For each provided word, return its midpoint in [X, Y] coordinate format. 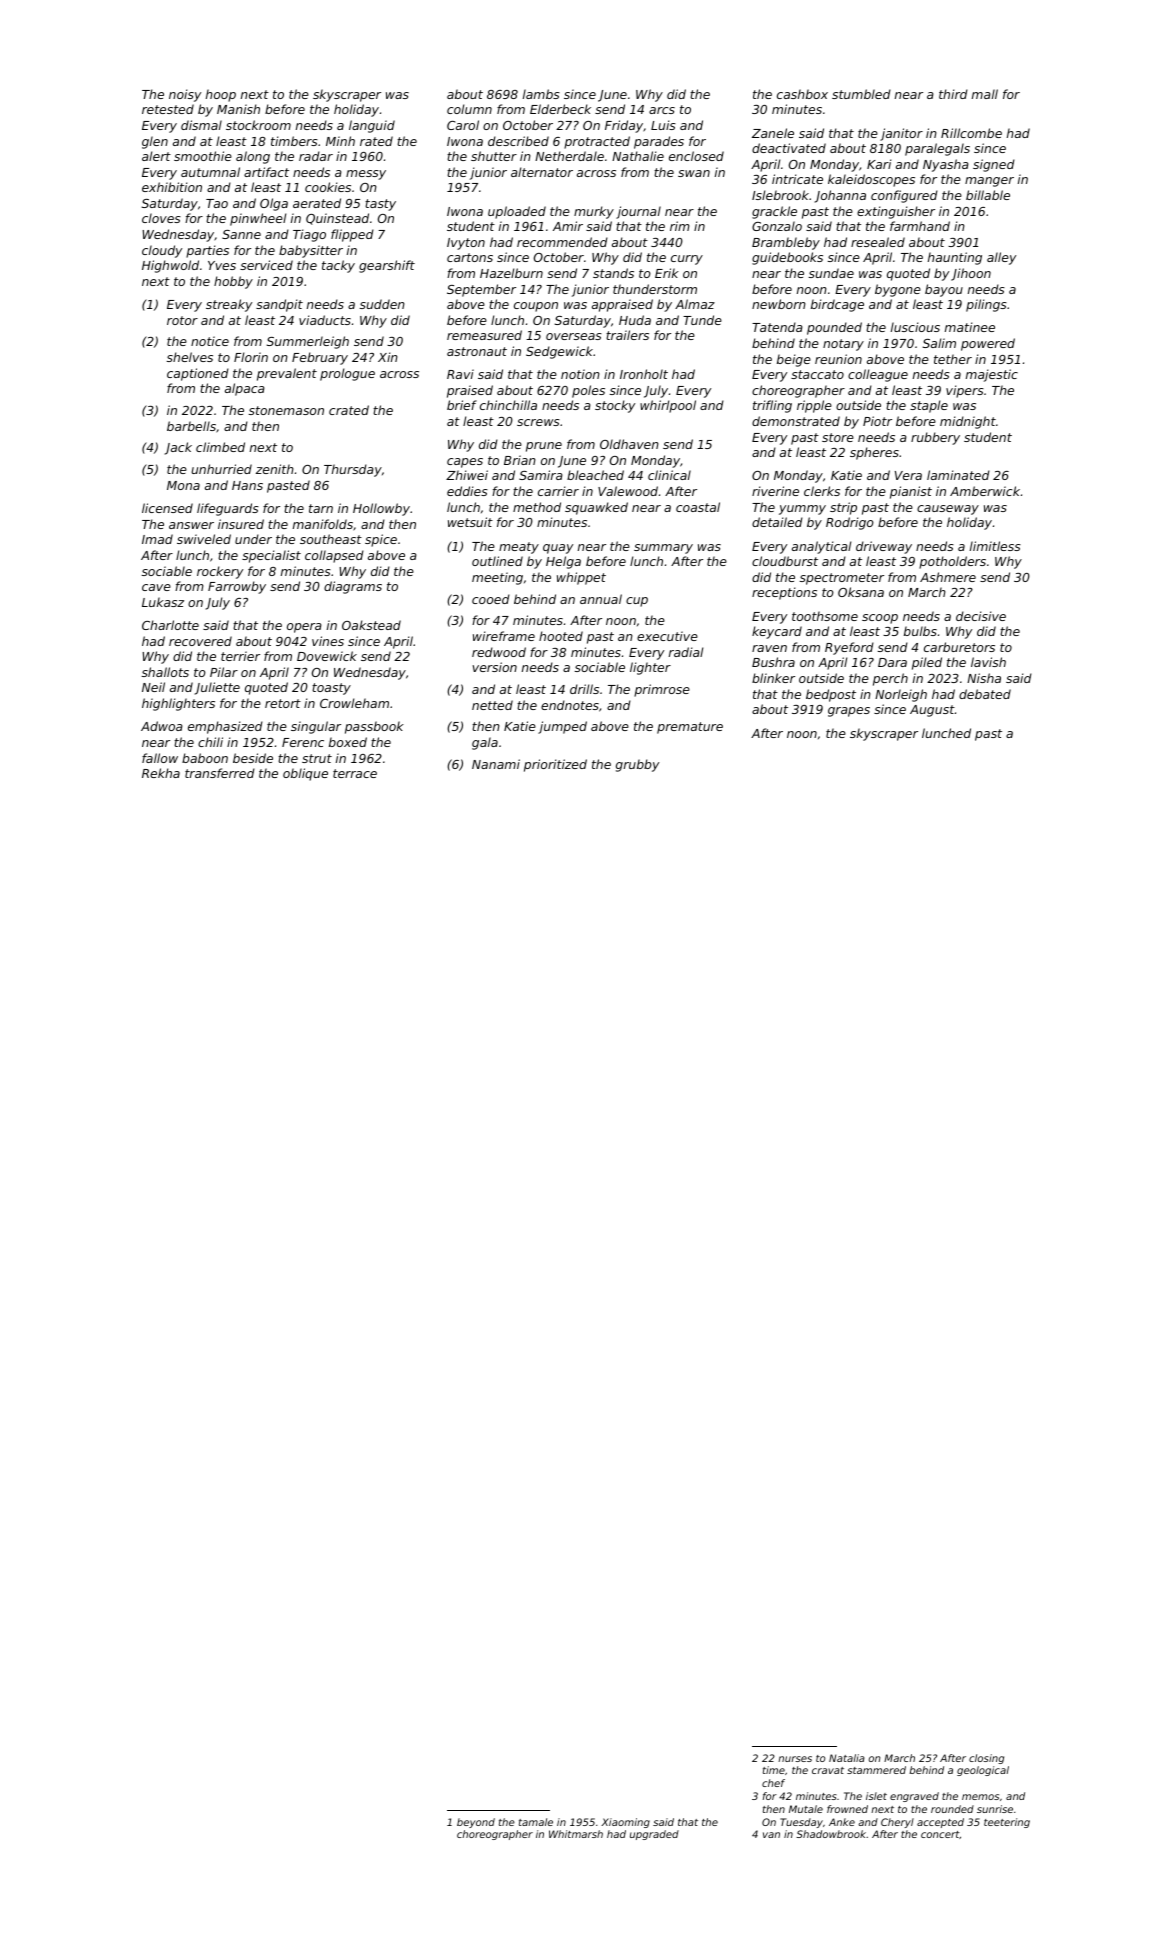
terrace [355, 773]
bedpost [831, 695]
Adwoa [162, 726]
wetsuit [470, 522]
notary [843, 345]
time [774, 1770]
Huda [635, 320]
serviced [266, 265]
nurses [795, 1759]
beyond [476, 1823]
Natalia [847, 1758]
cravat [828, 1770]
